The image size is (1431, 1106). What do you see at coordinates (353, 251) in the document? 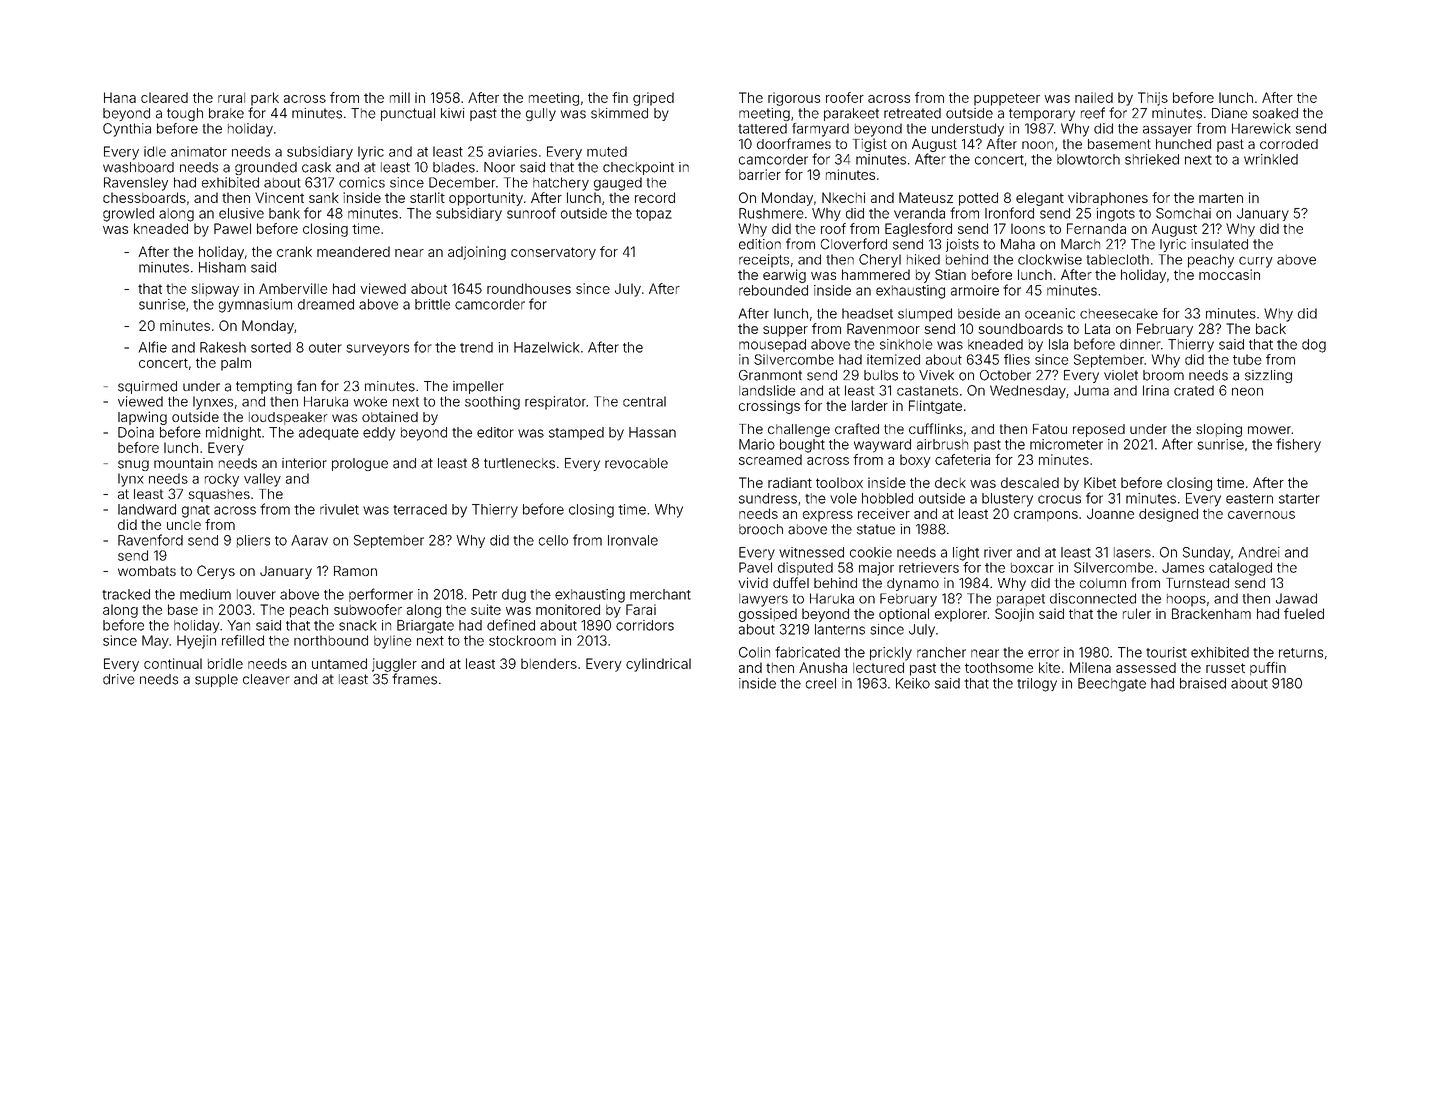
I see `meandered` at bounding box center [353, 251].
